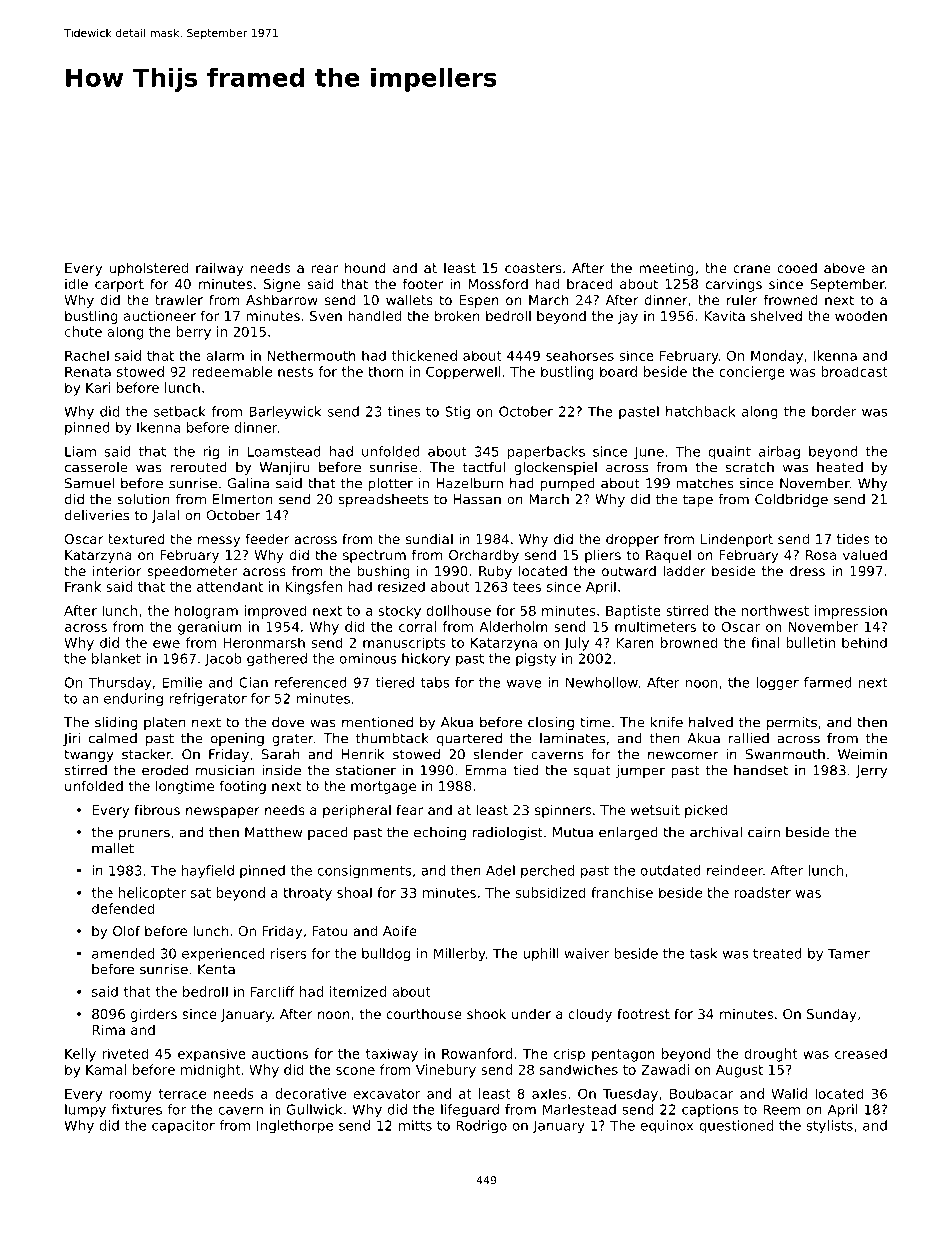 The height and width of the image is (1233, 952). I want to click on capacitor, so click(183, 1126).
